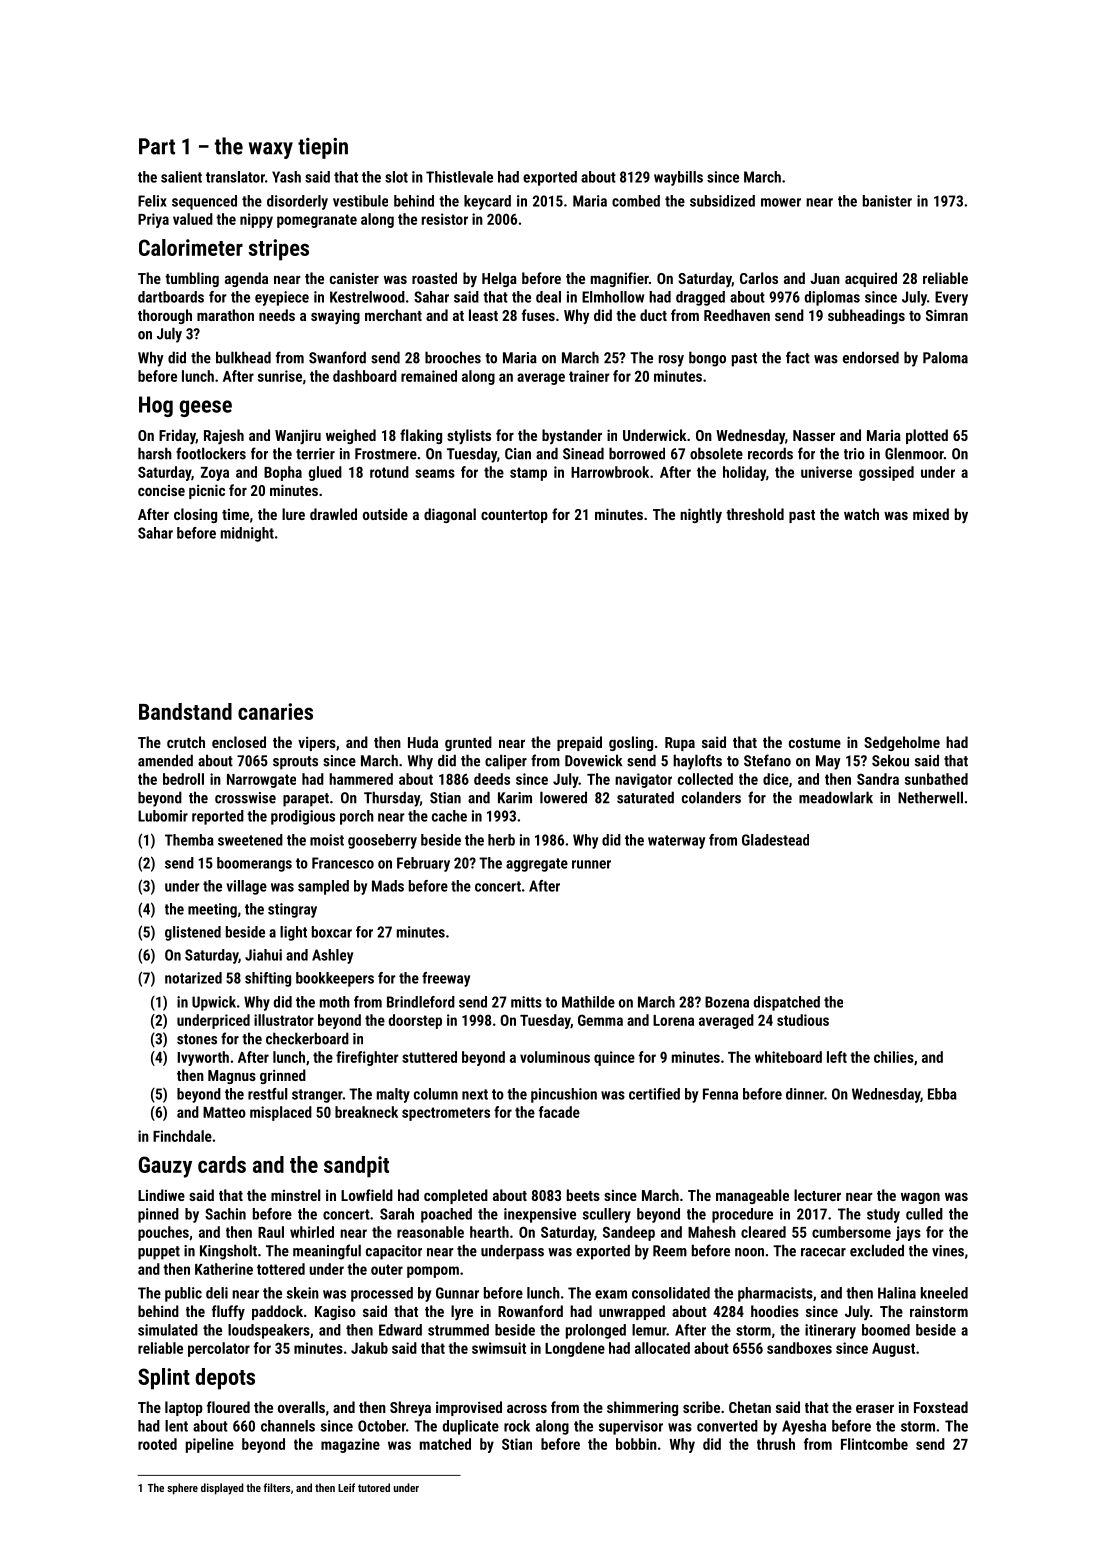 This page has width=1106, height=1565. What do you see at coordinates (323, 148) in the page?
I see `tiepin` at bounding box center [323, 148].
